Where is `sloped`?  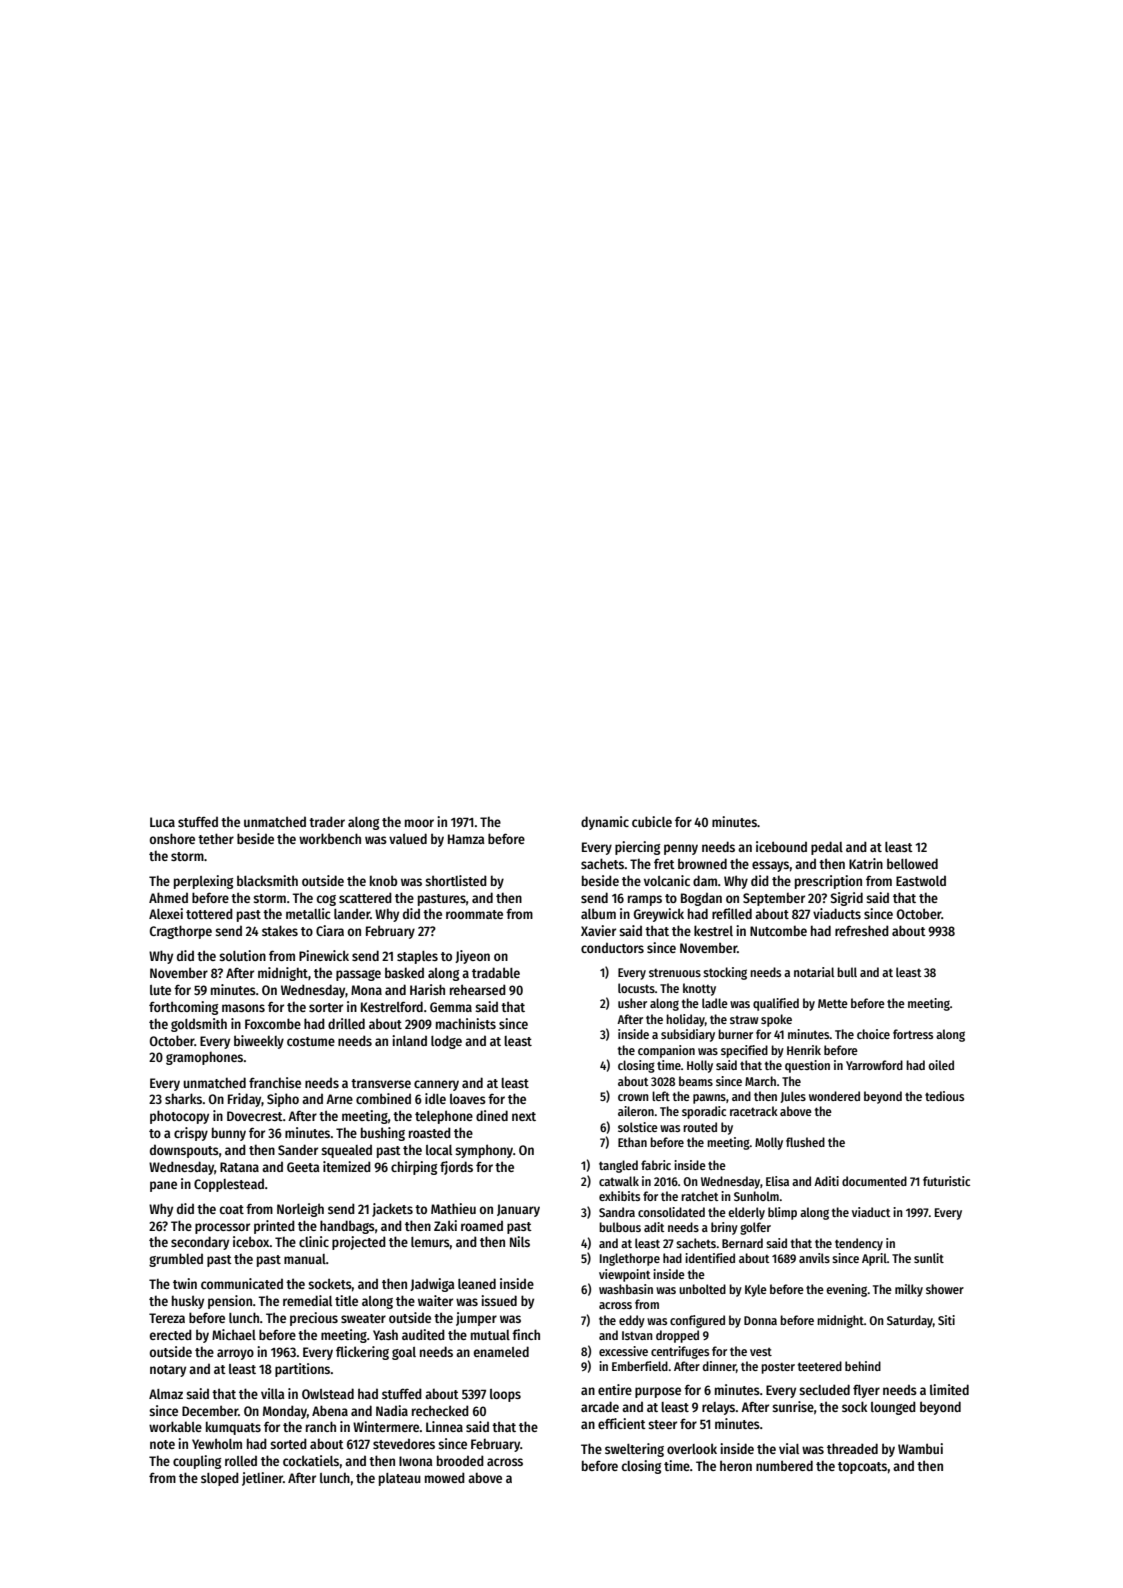
sloped is located at coordinates (220, 1479).
